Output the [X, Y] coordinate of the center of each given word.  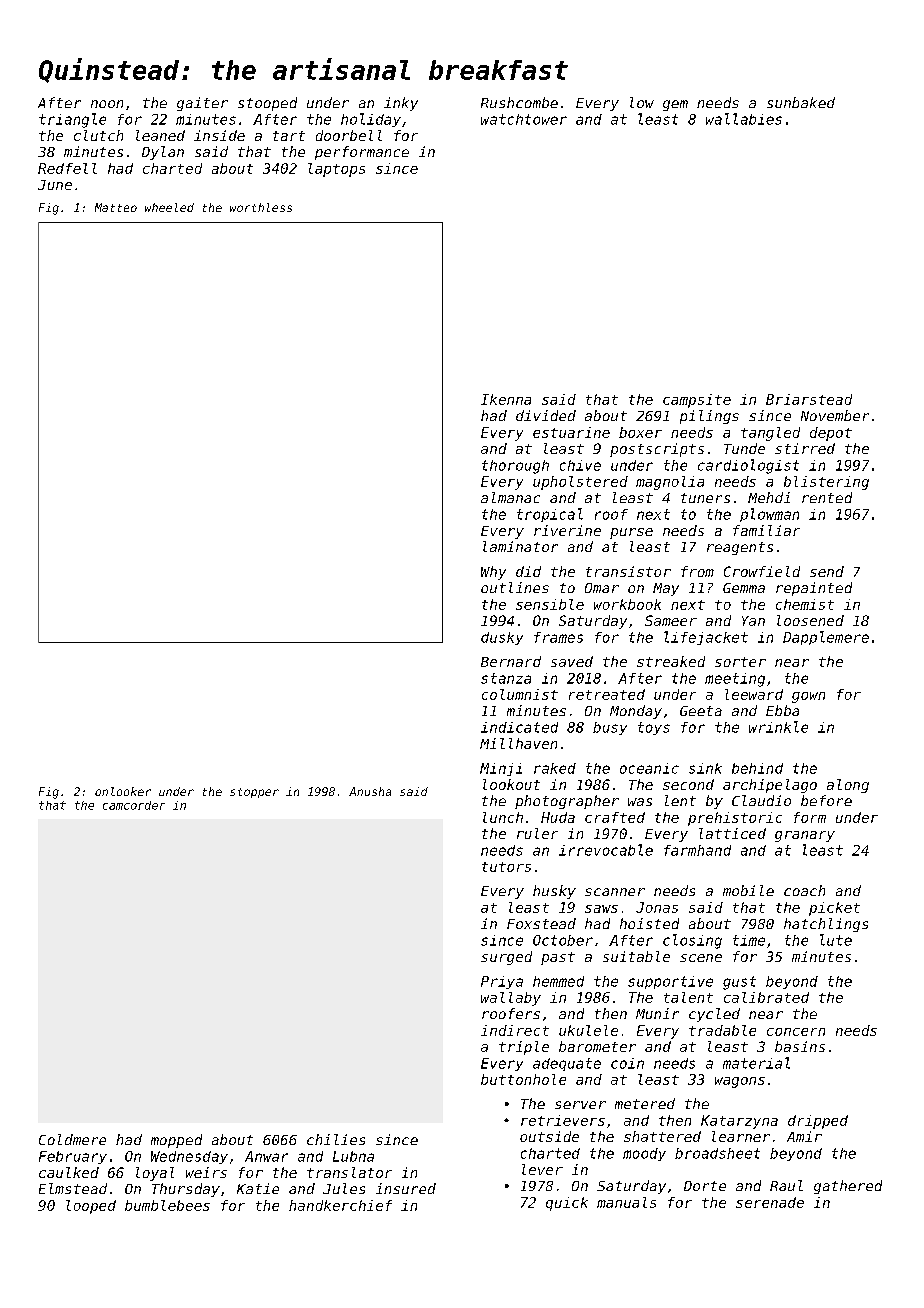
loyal [155, 1174]
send [827, 571]
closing [692, 941]
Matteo [116, 207]
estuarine [571, 432]
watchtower [524, 119]
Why [493, 573]
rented [827, 497]
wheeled [169, 207]
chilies [336, 1139]
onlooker [123, 791]
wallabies [744, 119]
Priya [502, 982]
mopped [176, 1141]
